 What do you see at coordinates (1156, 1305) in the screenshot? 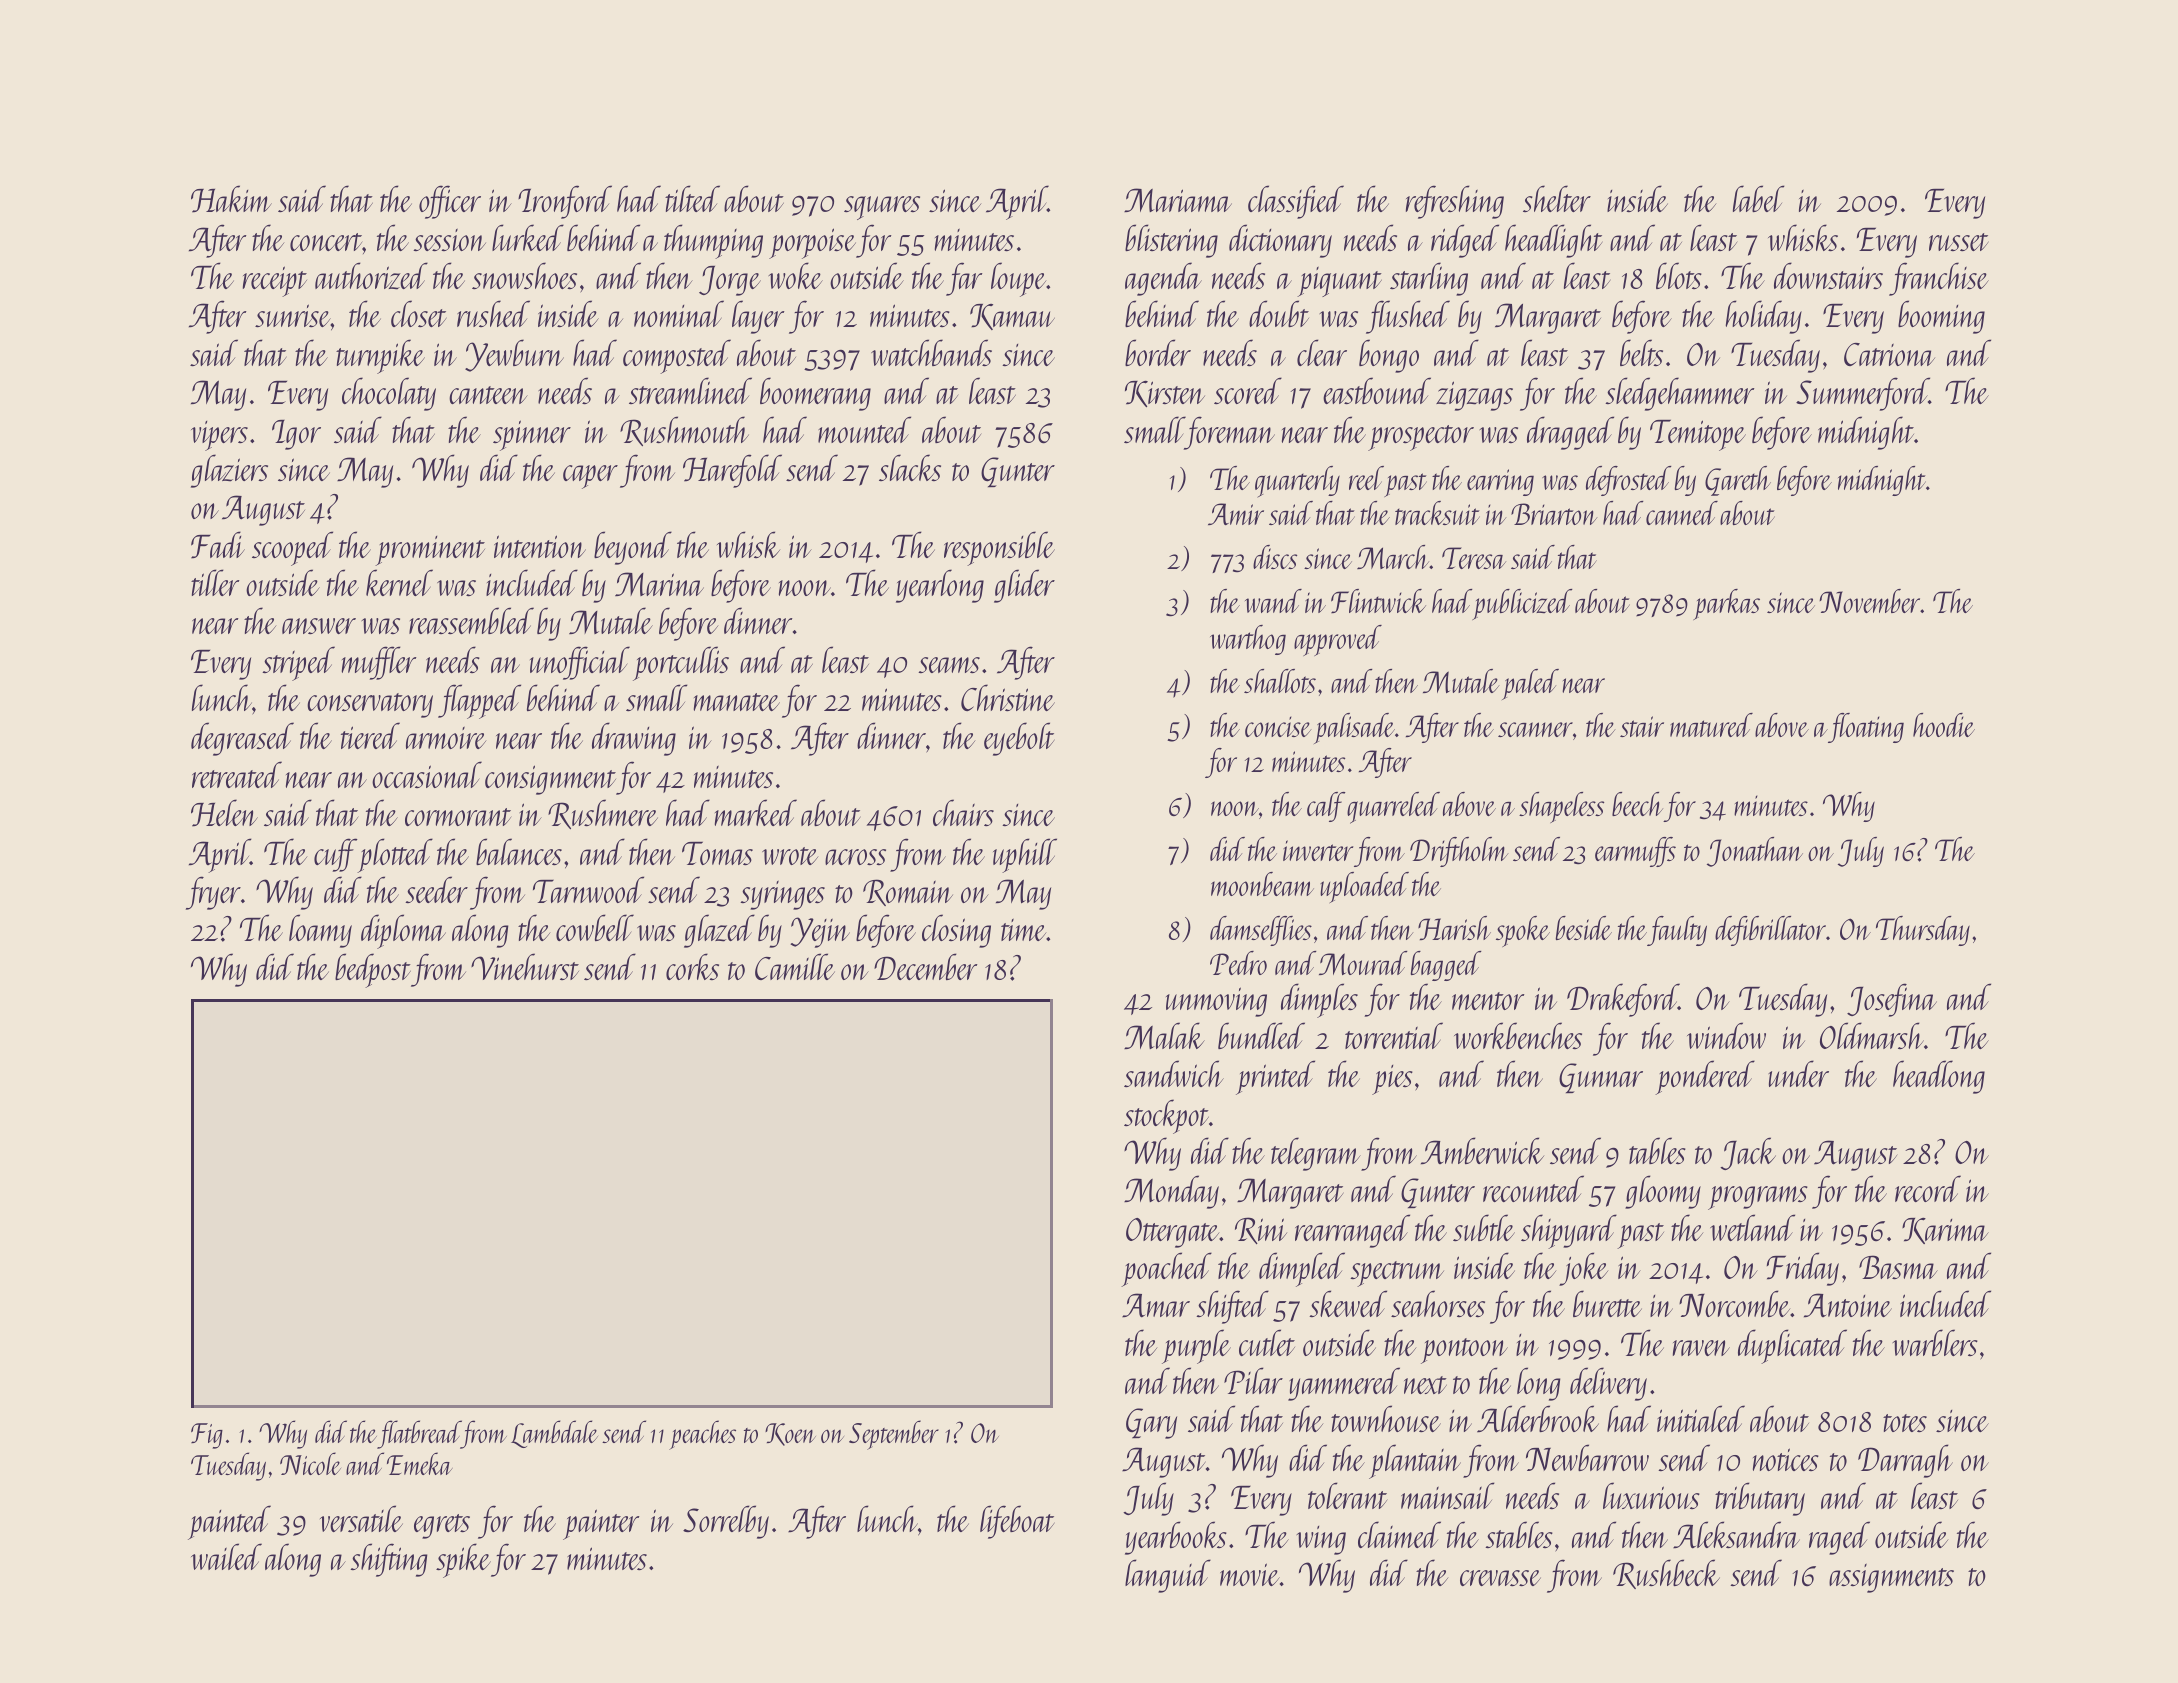
I see `Amar` at bounding box center [1156, 1305].
